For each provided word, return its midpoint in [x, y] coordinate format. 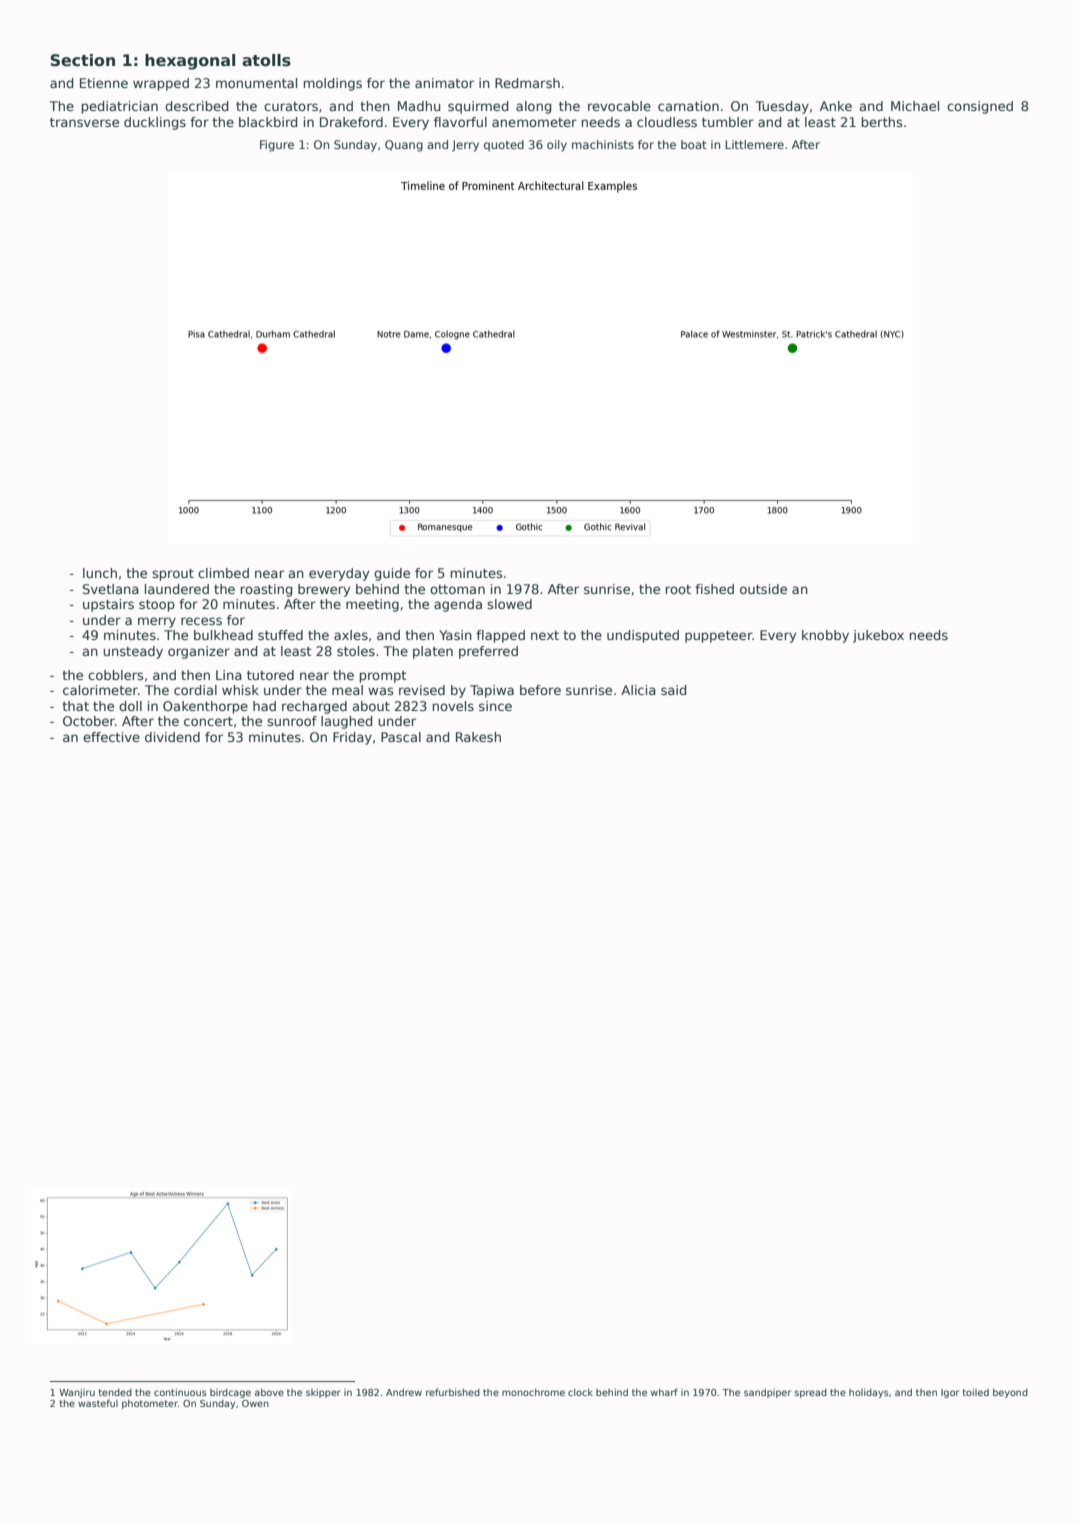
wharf [664, 1392]
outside [763, 589]
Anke [836, 106]
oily [557, 146]
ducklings [155, 123]
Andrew [404, 1392]
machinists [603, 144]
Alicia [638, 690]
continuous [180, 1392]
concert [208, 721]
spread [811, 1393]
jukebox [878, 636]
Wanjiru [77, 1393]
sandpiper [767, 1393]
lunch [100, 573]
